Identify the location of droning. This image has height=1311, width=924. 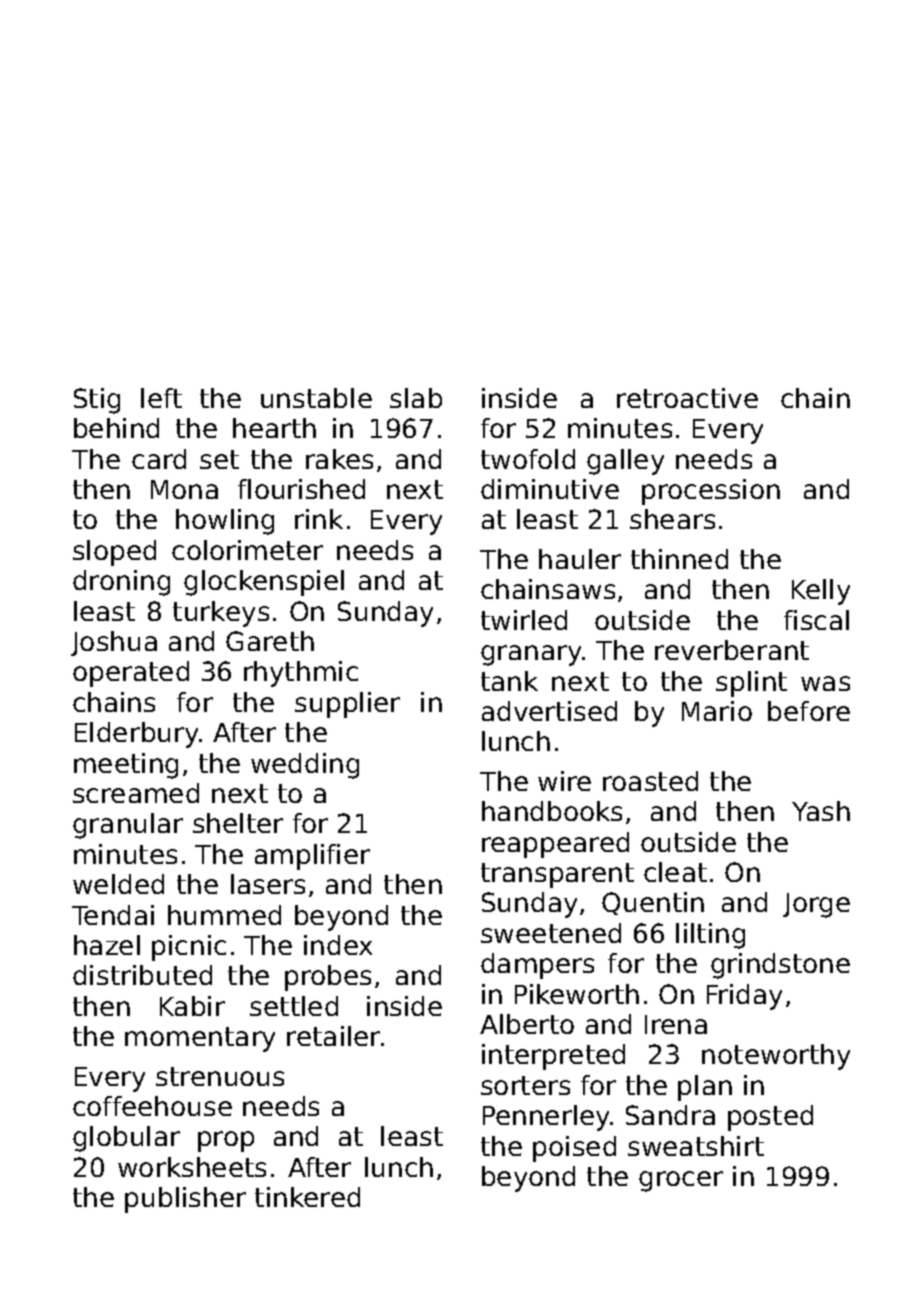
(121, 583).
